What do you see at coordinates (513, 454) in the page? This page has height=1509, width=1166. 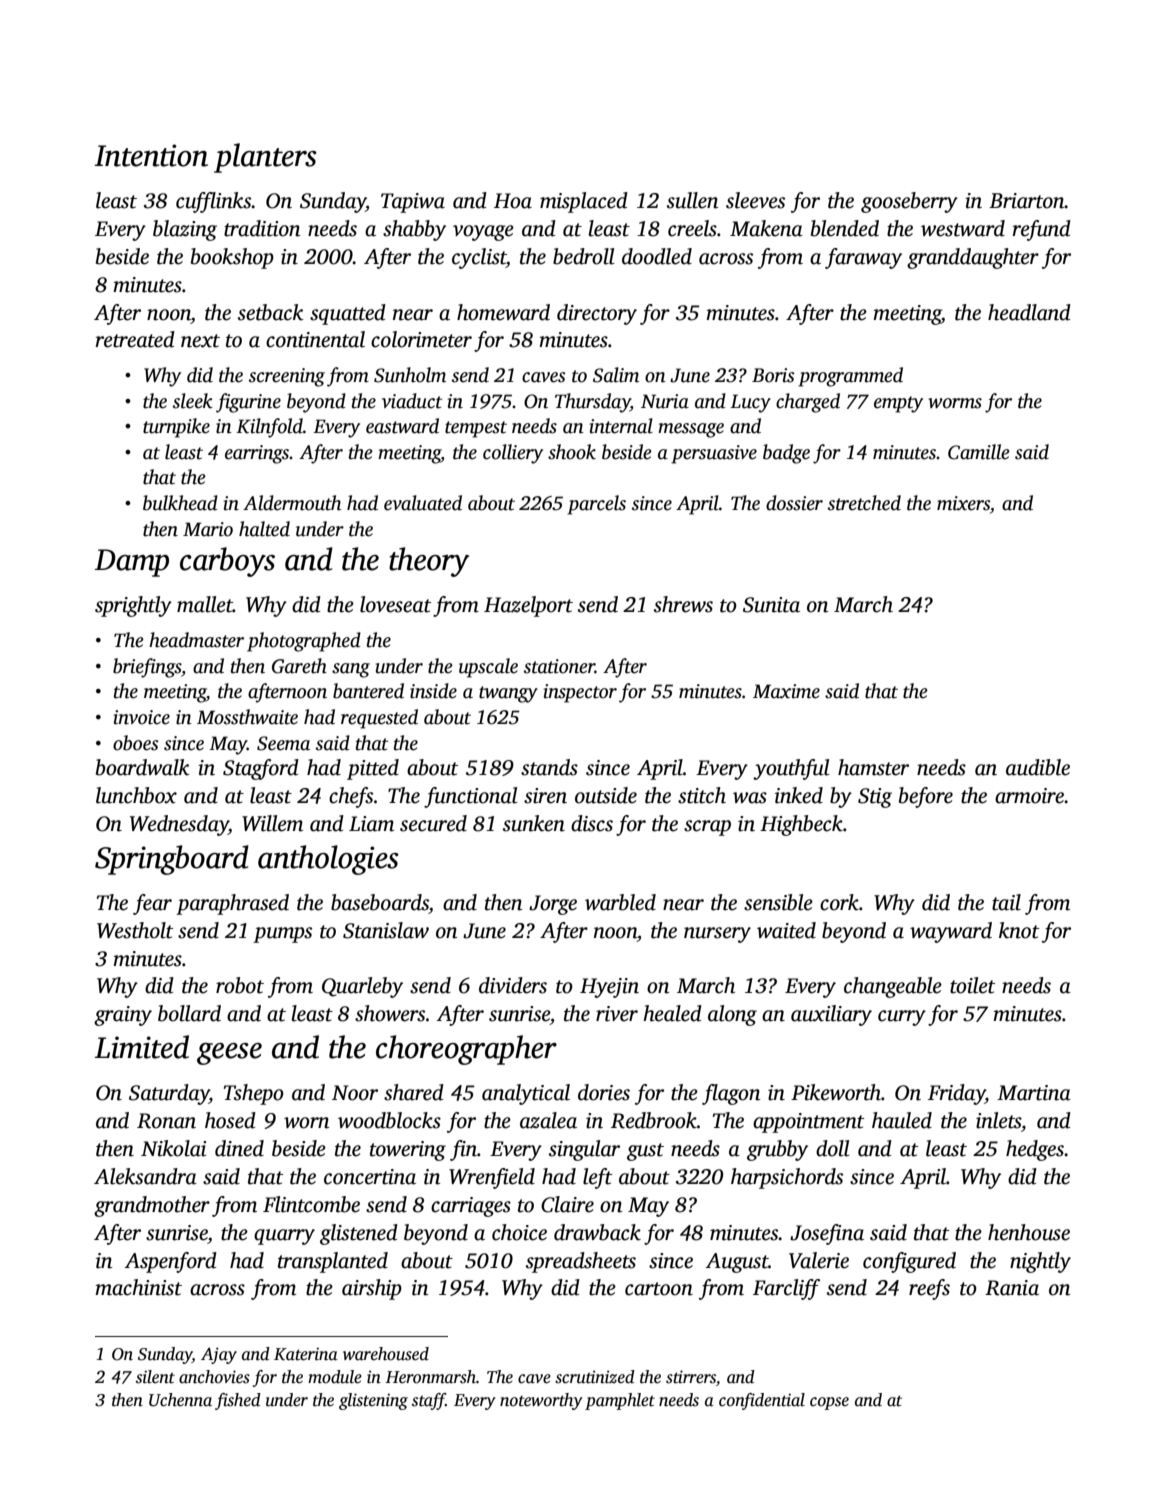 I see `colliery` at bounding box center [513, 454].
